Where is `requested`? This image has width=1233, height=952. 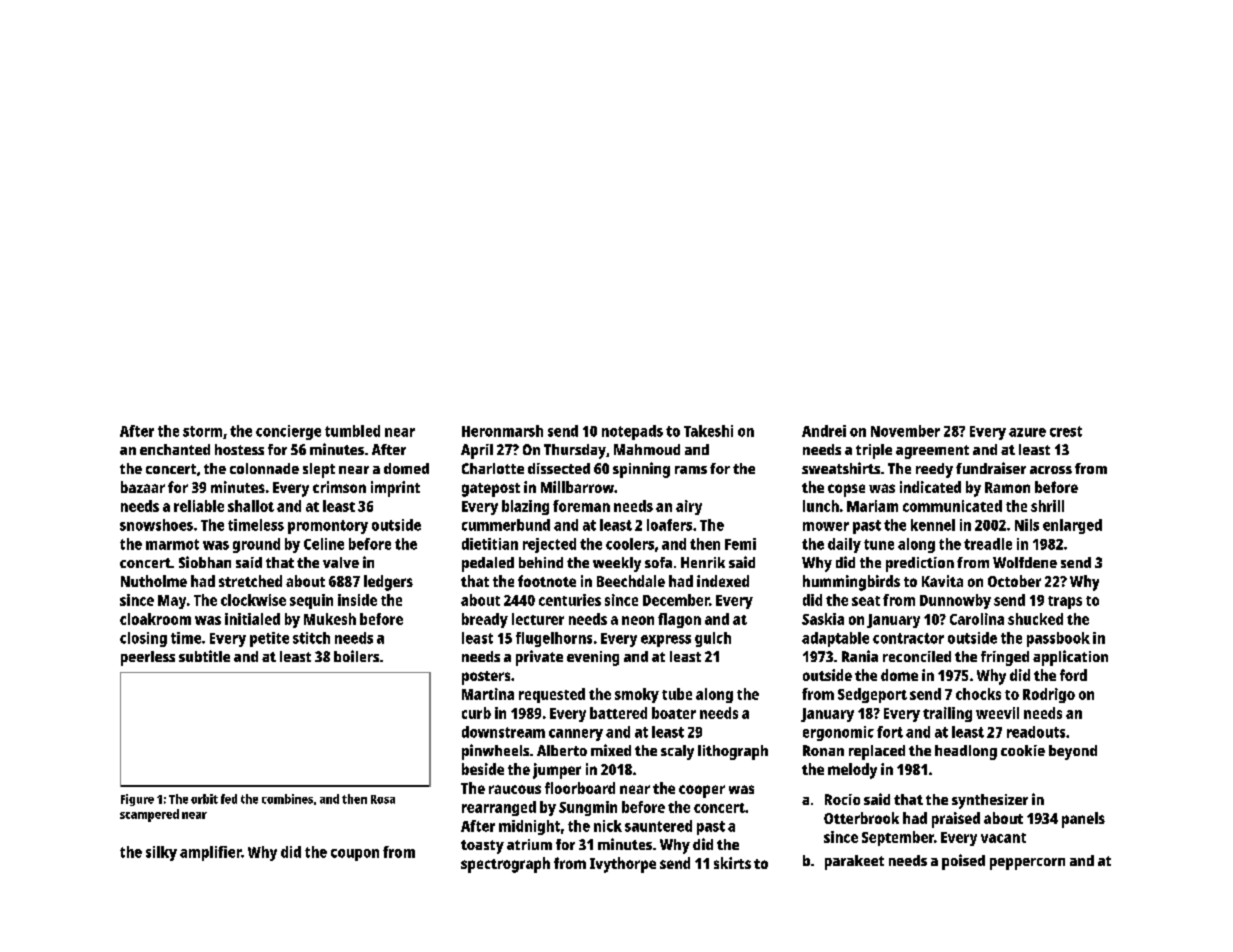
requested is located at coordinates (552, 695).
